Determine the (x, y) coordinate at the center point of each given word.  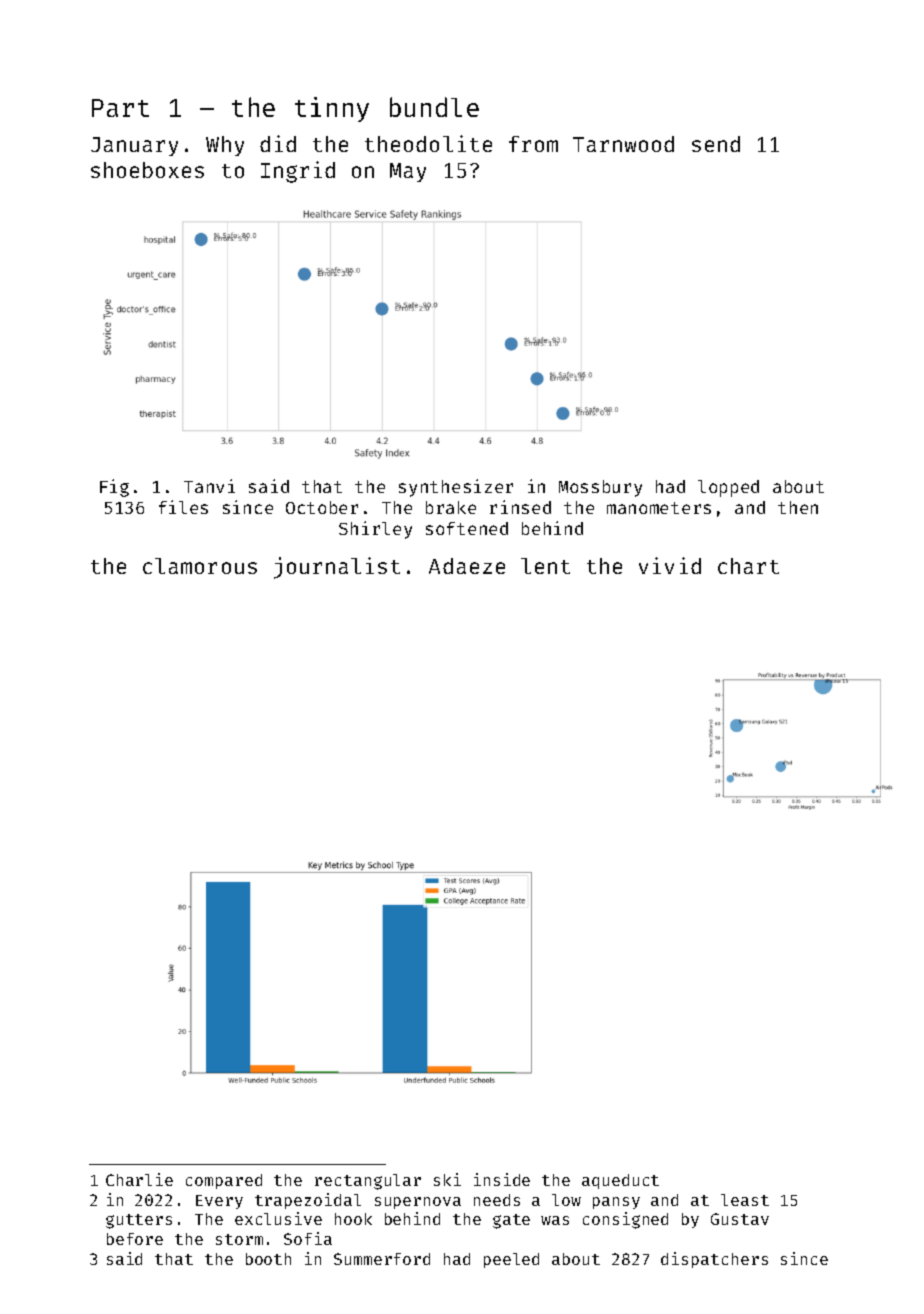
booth (268, 1259)
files (183, 507)
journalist (337, 568)
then (798, 507)
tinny (332, 109)
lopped (728, 488)
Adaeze (467, 566)
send (716, 144)
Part (120, 108)
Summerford (382, 1259)
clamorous (200, 566)
